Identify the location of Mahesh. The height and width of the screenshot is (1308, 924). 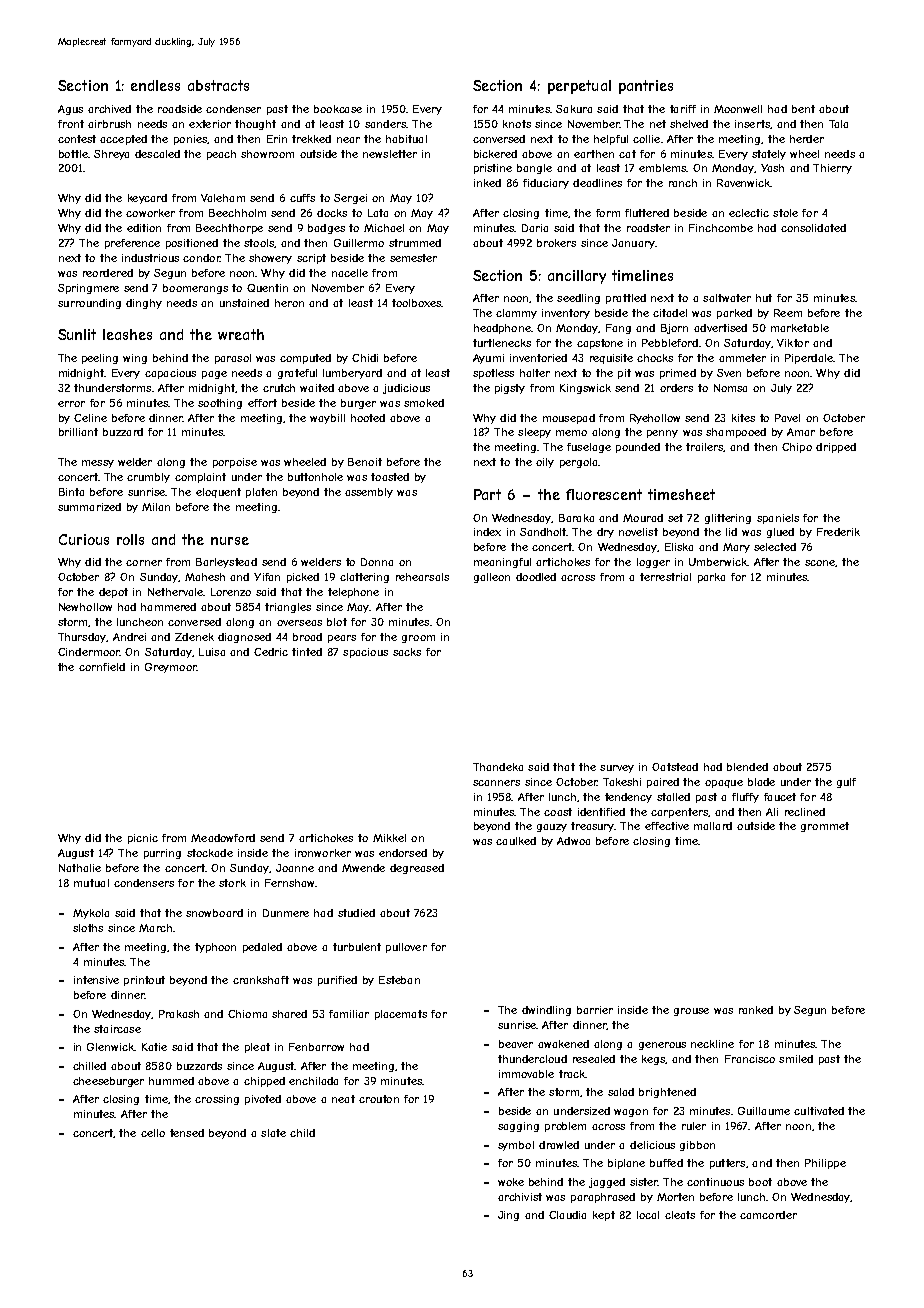
(205, 577).
